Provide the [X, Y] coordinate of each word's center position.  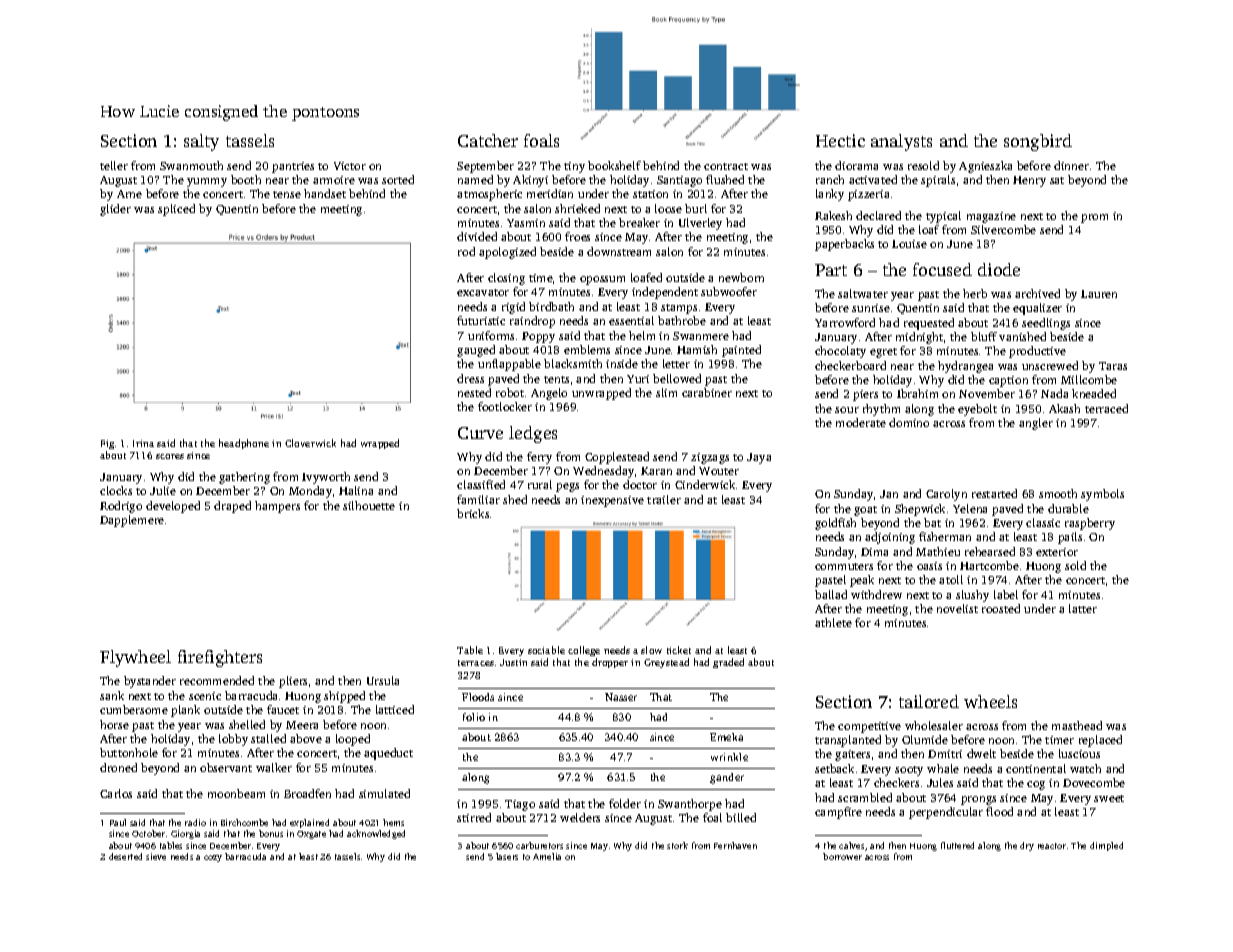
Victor [350, 166]
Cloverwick [310, 443]
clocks [116, 490]
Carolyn [946, 495]
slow [651, 650]
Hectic [840, 140]
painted [741, 351]
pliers [293, 682]
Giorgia [185, 834]
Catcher [488, 140]
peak [862, 581]
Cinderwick [705, 484]
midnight [919, 338]
